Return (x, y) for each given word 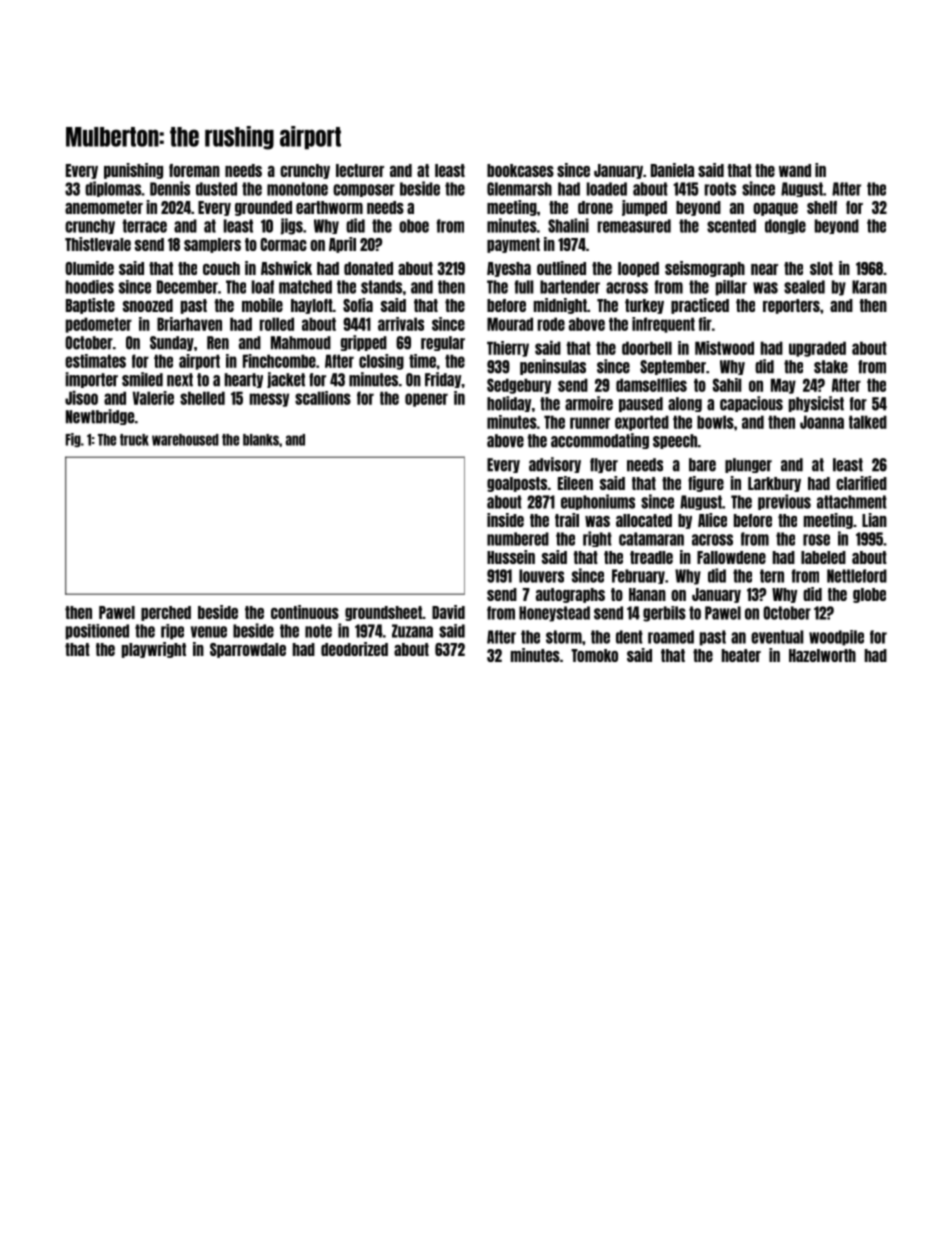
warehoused (185, 440)
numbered (518, 539)
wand (795, 170)
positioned (97, 632)
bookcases (520, 170)
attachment (852, 502)
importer (92, 380)
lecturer (360, 170)
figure (706, 484)
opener (426, 400)
